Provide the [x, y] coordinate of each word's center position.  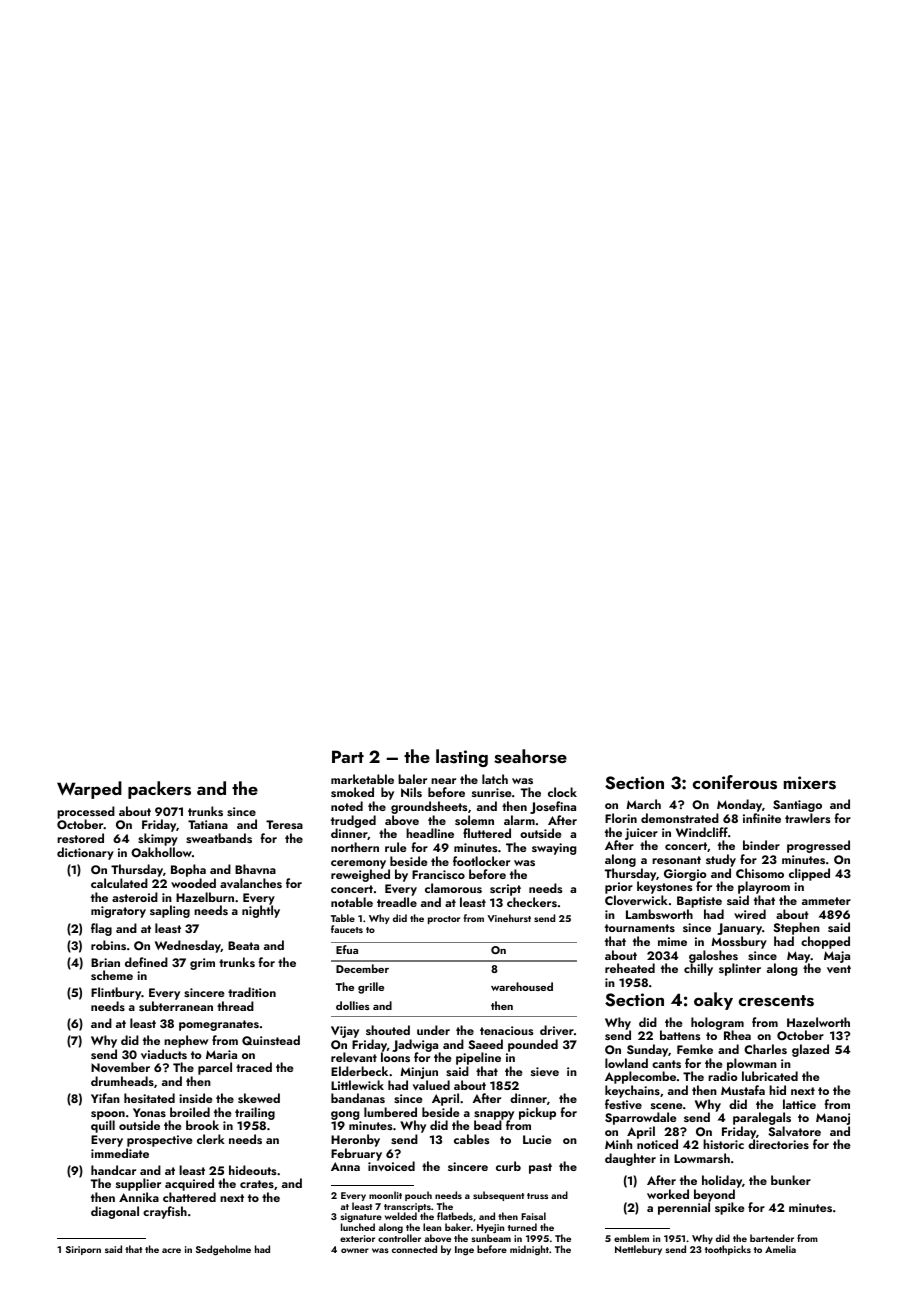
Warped [89, 790]
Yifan [105, 1098]
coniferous [735, 782]
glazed [810, 1050]
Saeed [485, 1044]
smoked [352, 792]
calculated [119, 883]
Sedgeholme [223, 1250]
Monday [739, 805]
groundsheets [429, 807]
